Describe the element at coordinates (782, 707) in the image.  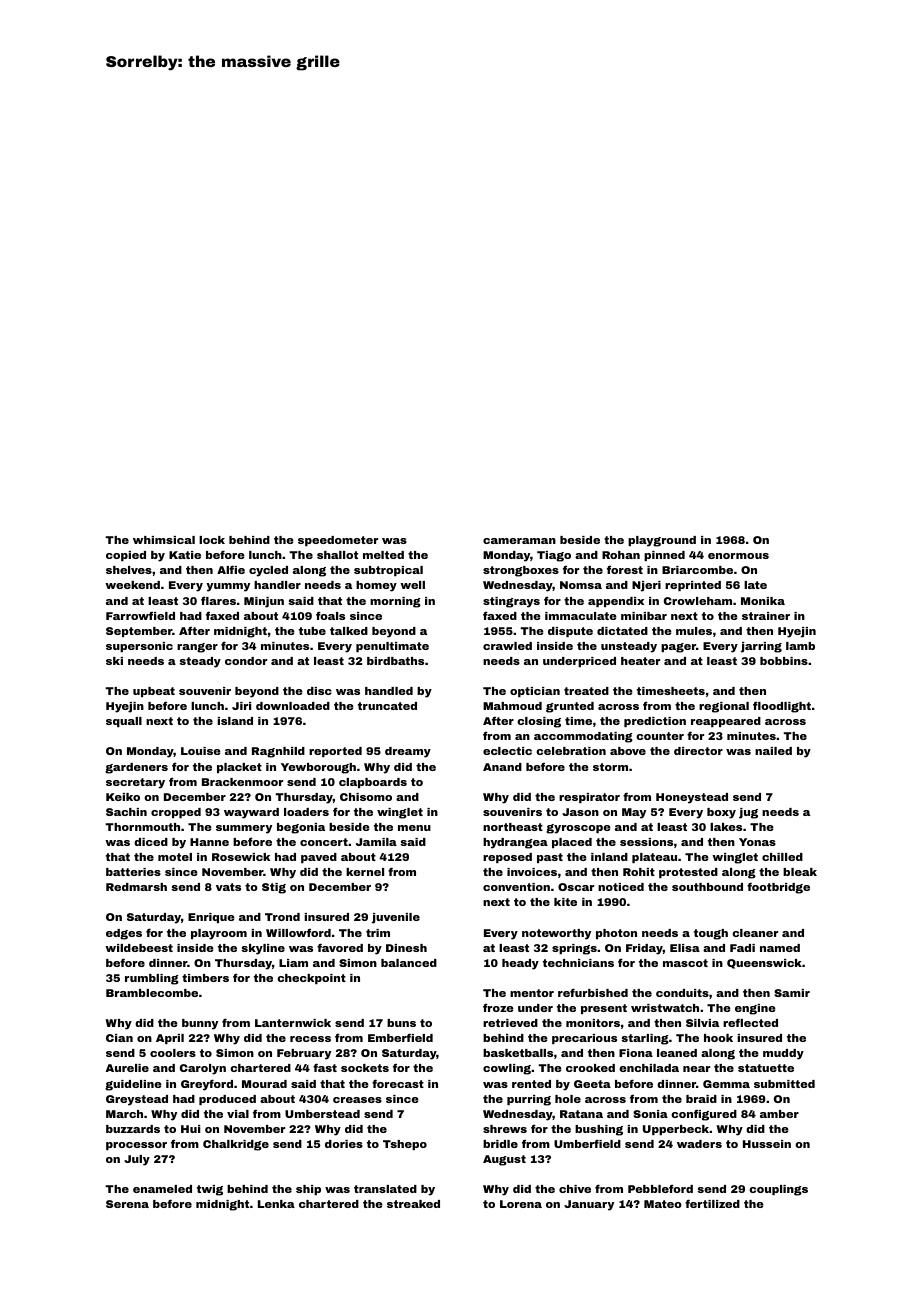
I see `floodlight` at that location.
